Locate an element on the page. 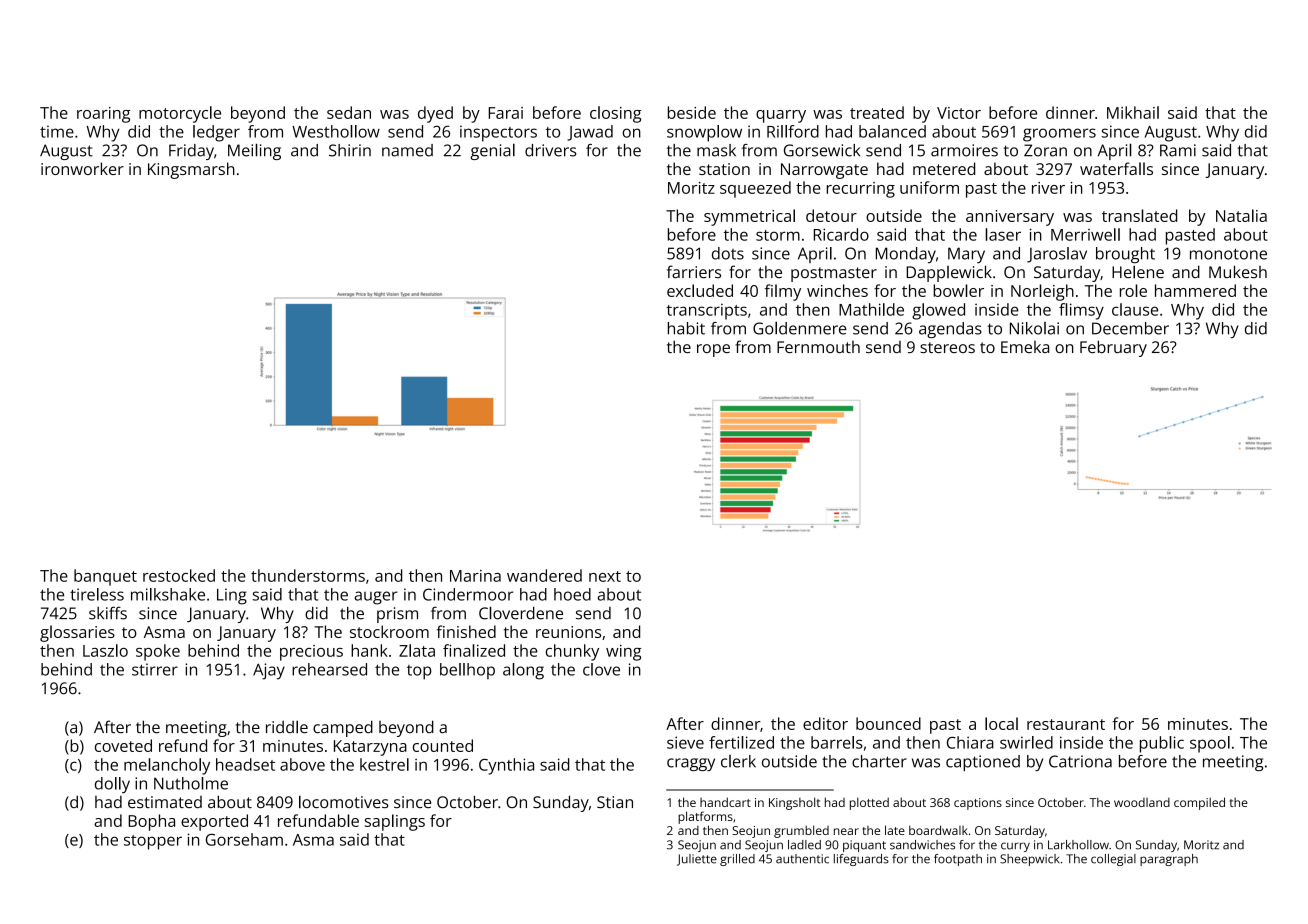 This image has width=1308, height=924. Nikolai is located at coordinates (1034, 328).
